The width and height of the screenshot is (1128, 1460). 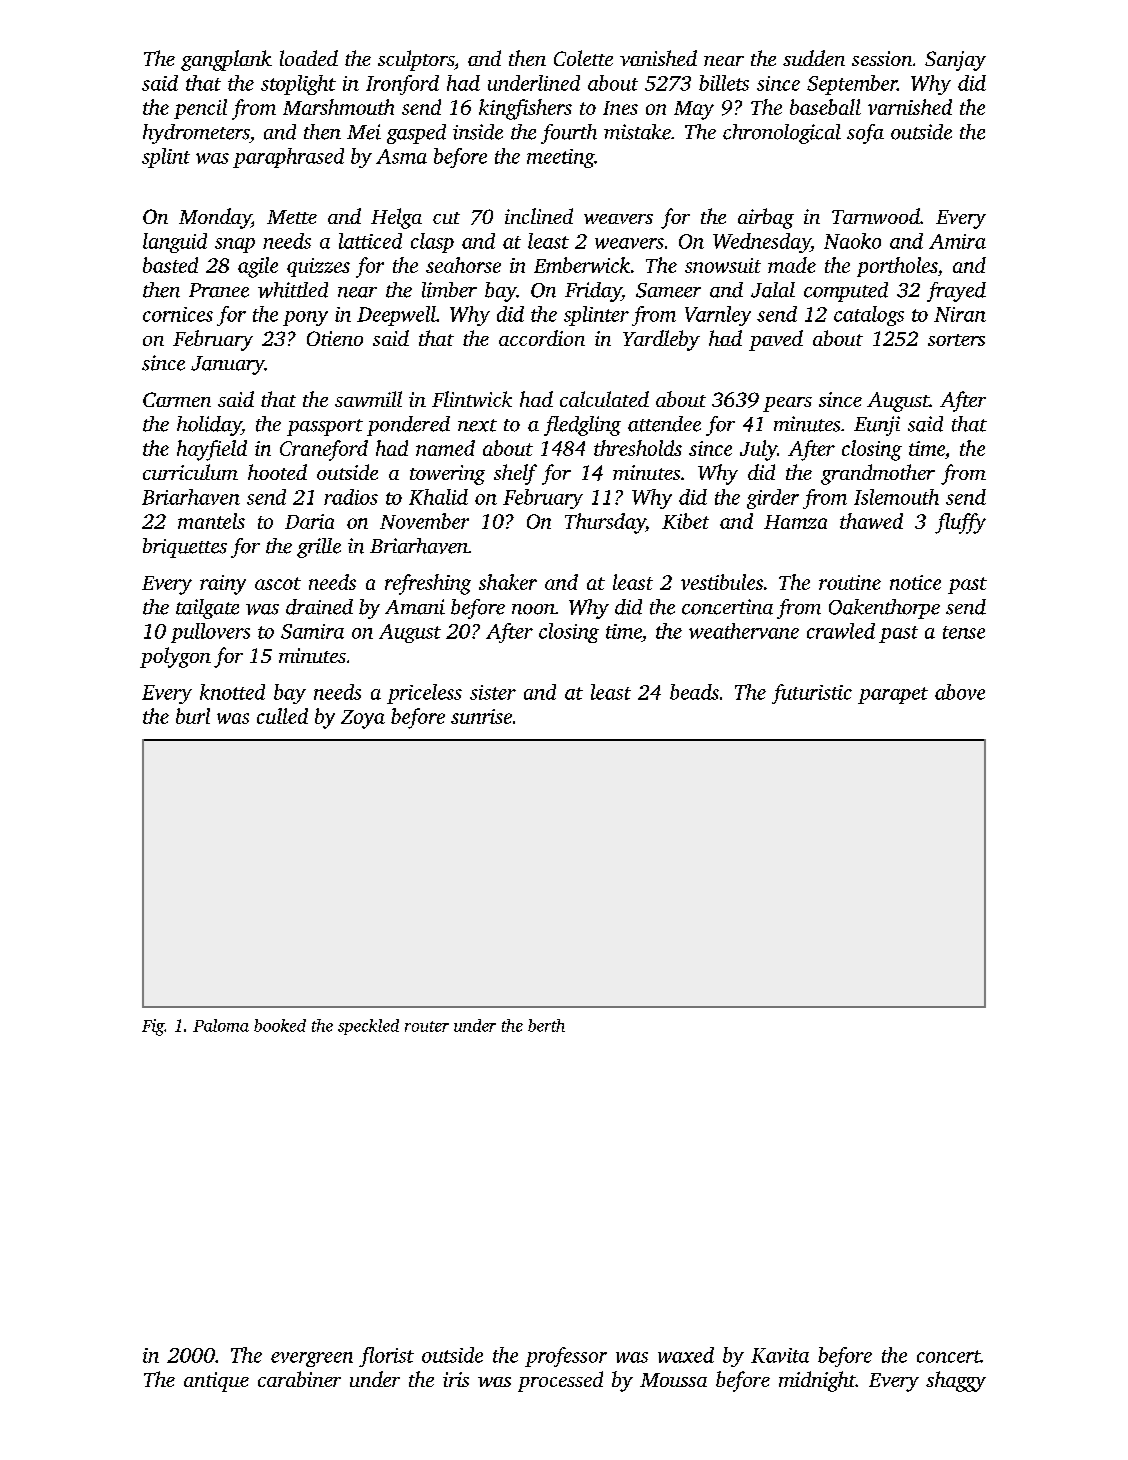 I want to click on Kavita, so click(x=780, y=1355).
